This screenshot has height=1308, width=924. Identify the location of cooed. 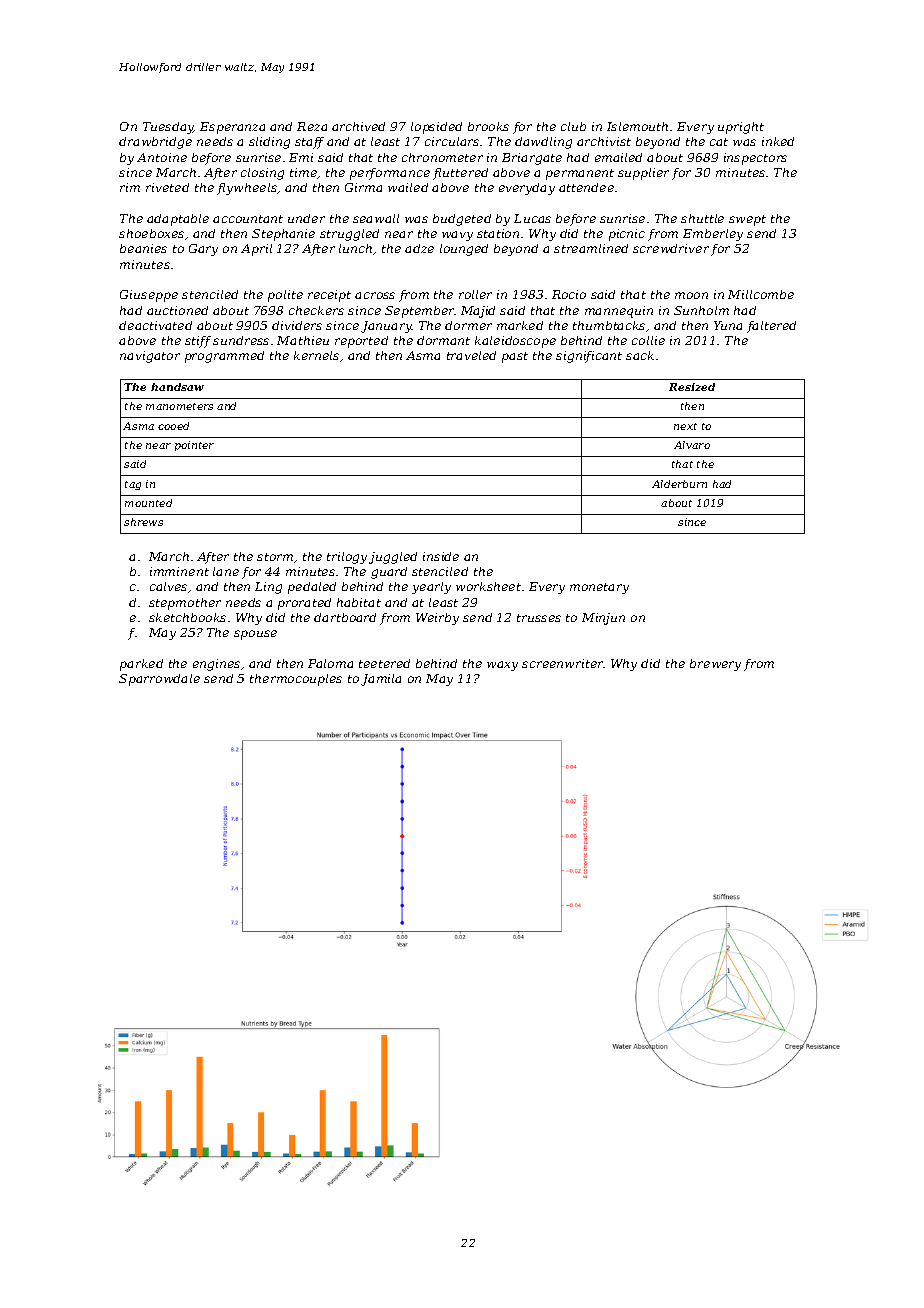
(173, 426).
